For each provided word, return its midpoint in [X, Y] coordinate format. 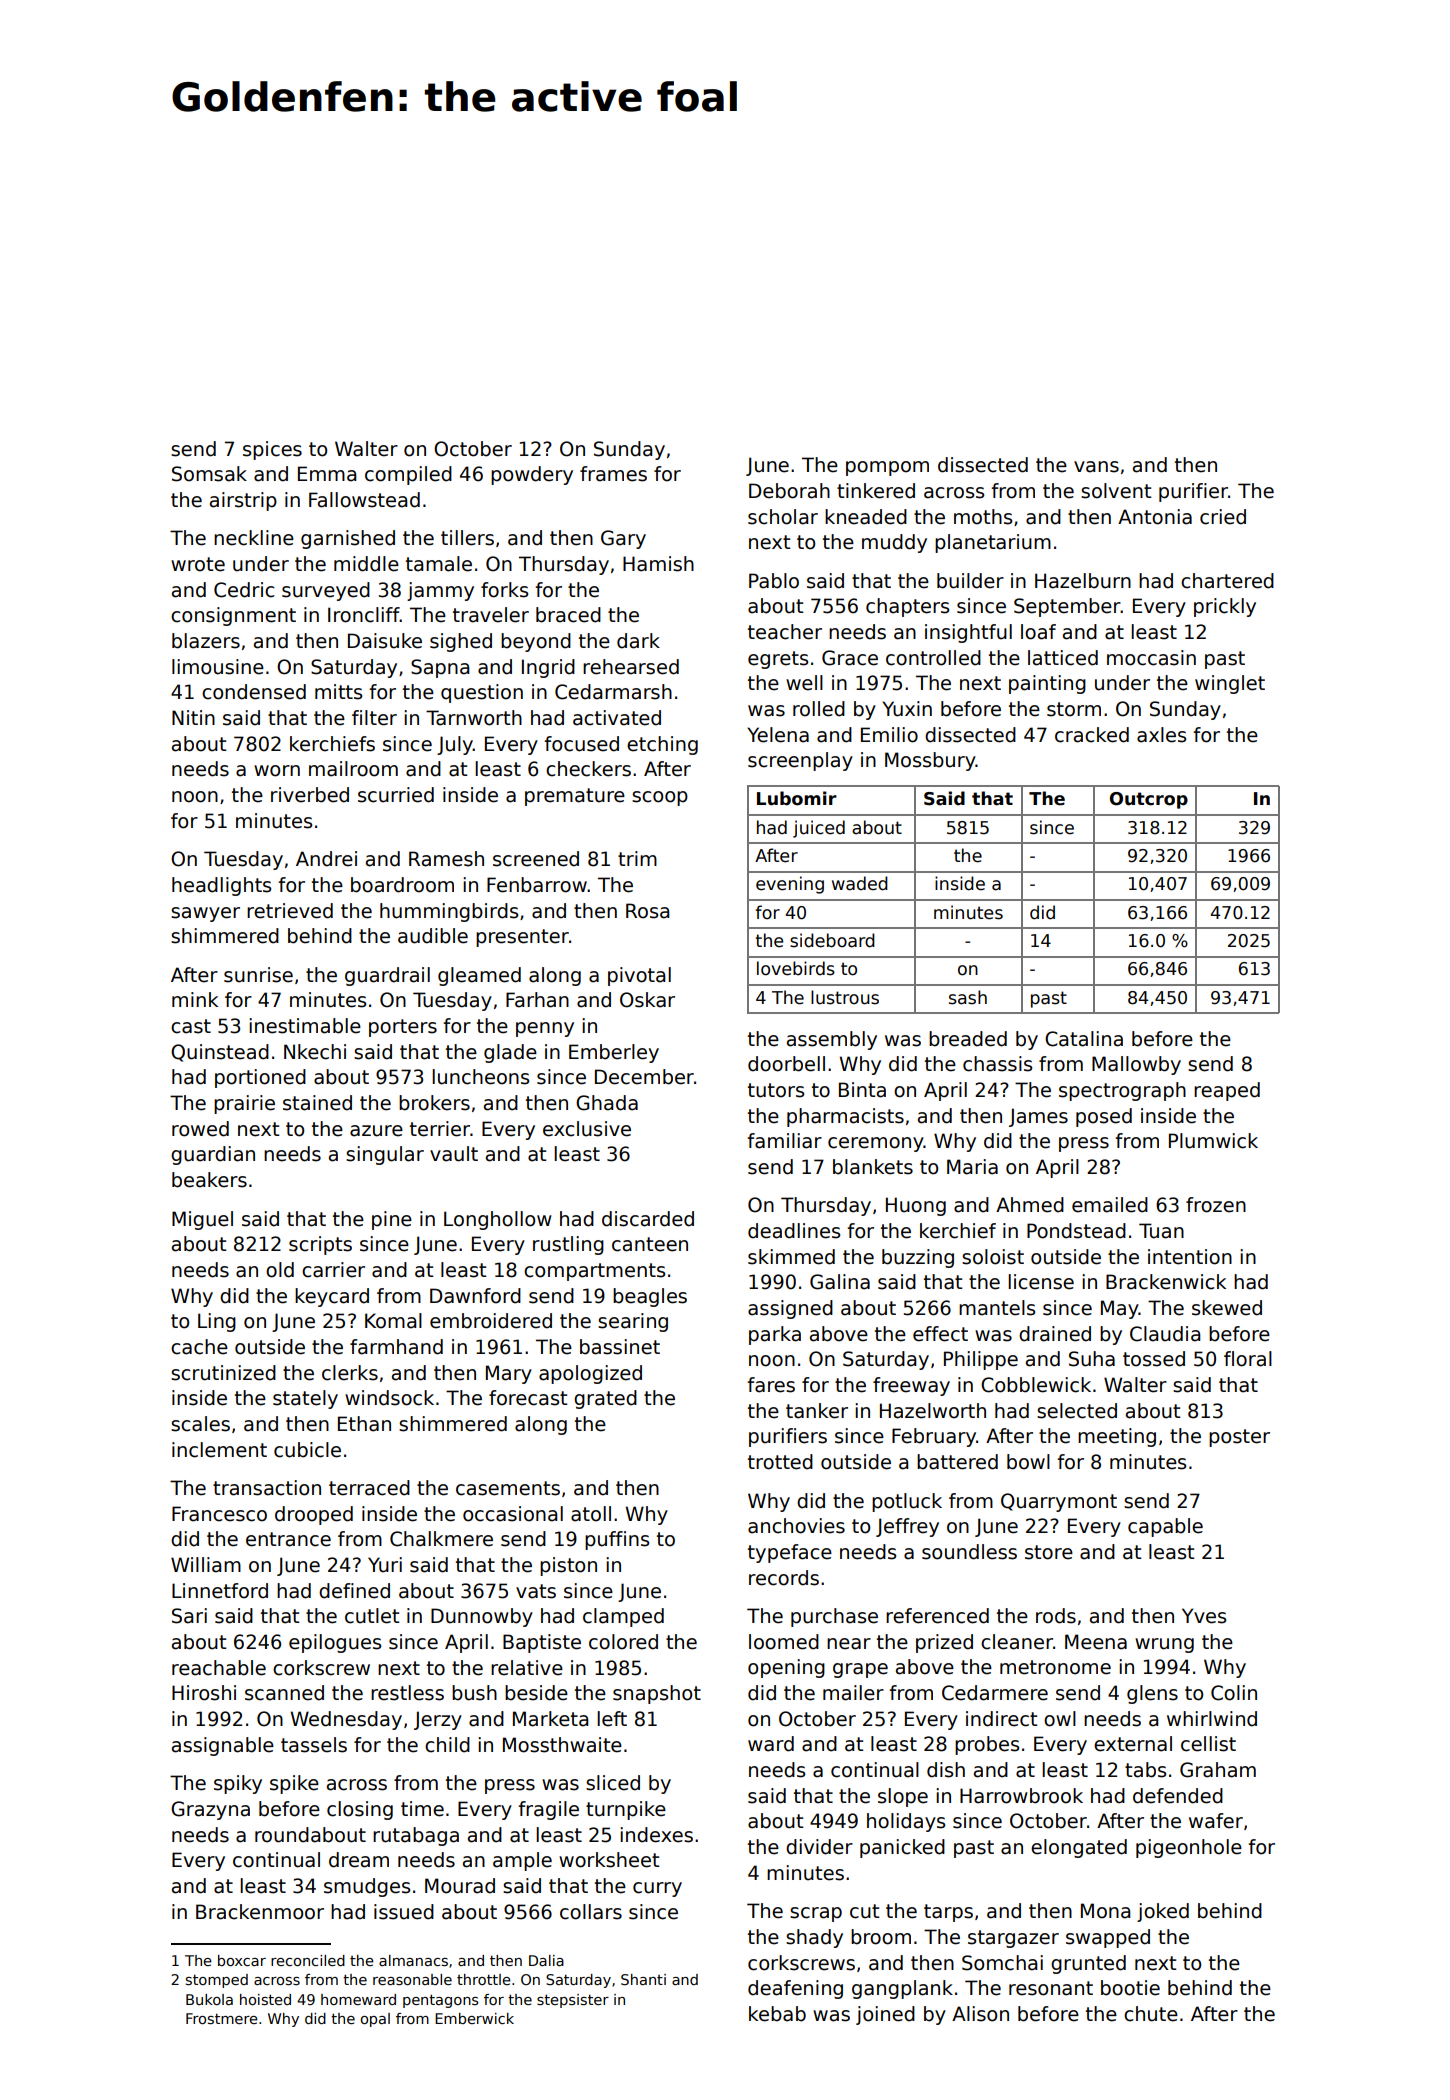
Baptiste [542, 1643]
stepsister [573, 2001]
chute [1151, 2014]
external [1133, 1744]
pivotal [639, 976]
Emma [327, 474]
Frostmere [222, 2018]
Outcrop [1149, 800]
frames [613, 474]
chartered [1227, 581]
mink [195, 999]
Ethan [364, 1424]
